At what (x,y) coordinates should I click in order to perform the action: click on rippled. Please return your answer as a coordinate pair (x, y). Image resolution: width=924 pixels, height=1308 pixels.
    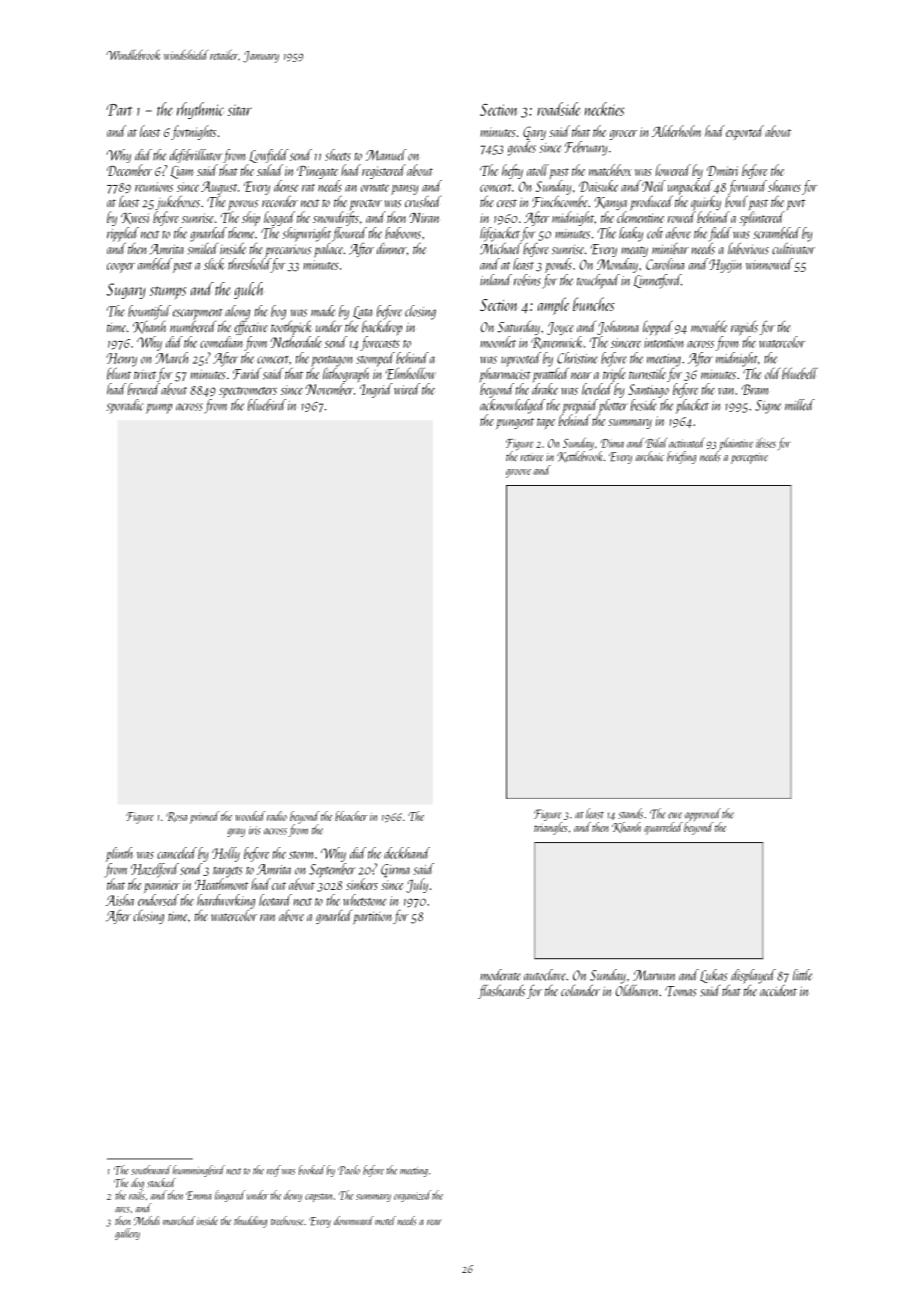
    Looking at the image, I should click on (123, 234).
